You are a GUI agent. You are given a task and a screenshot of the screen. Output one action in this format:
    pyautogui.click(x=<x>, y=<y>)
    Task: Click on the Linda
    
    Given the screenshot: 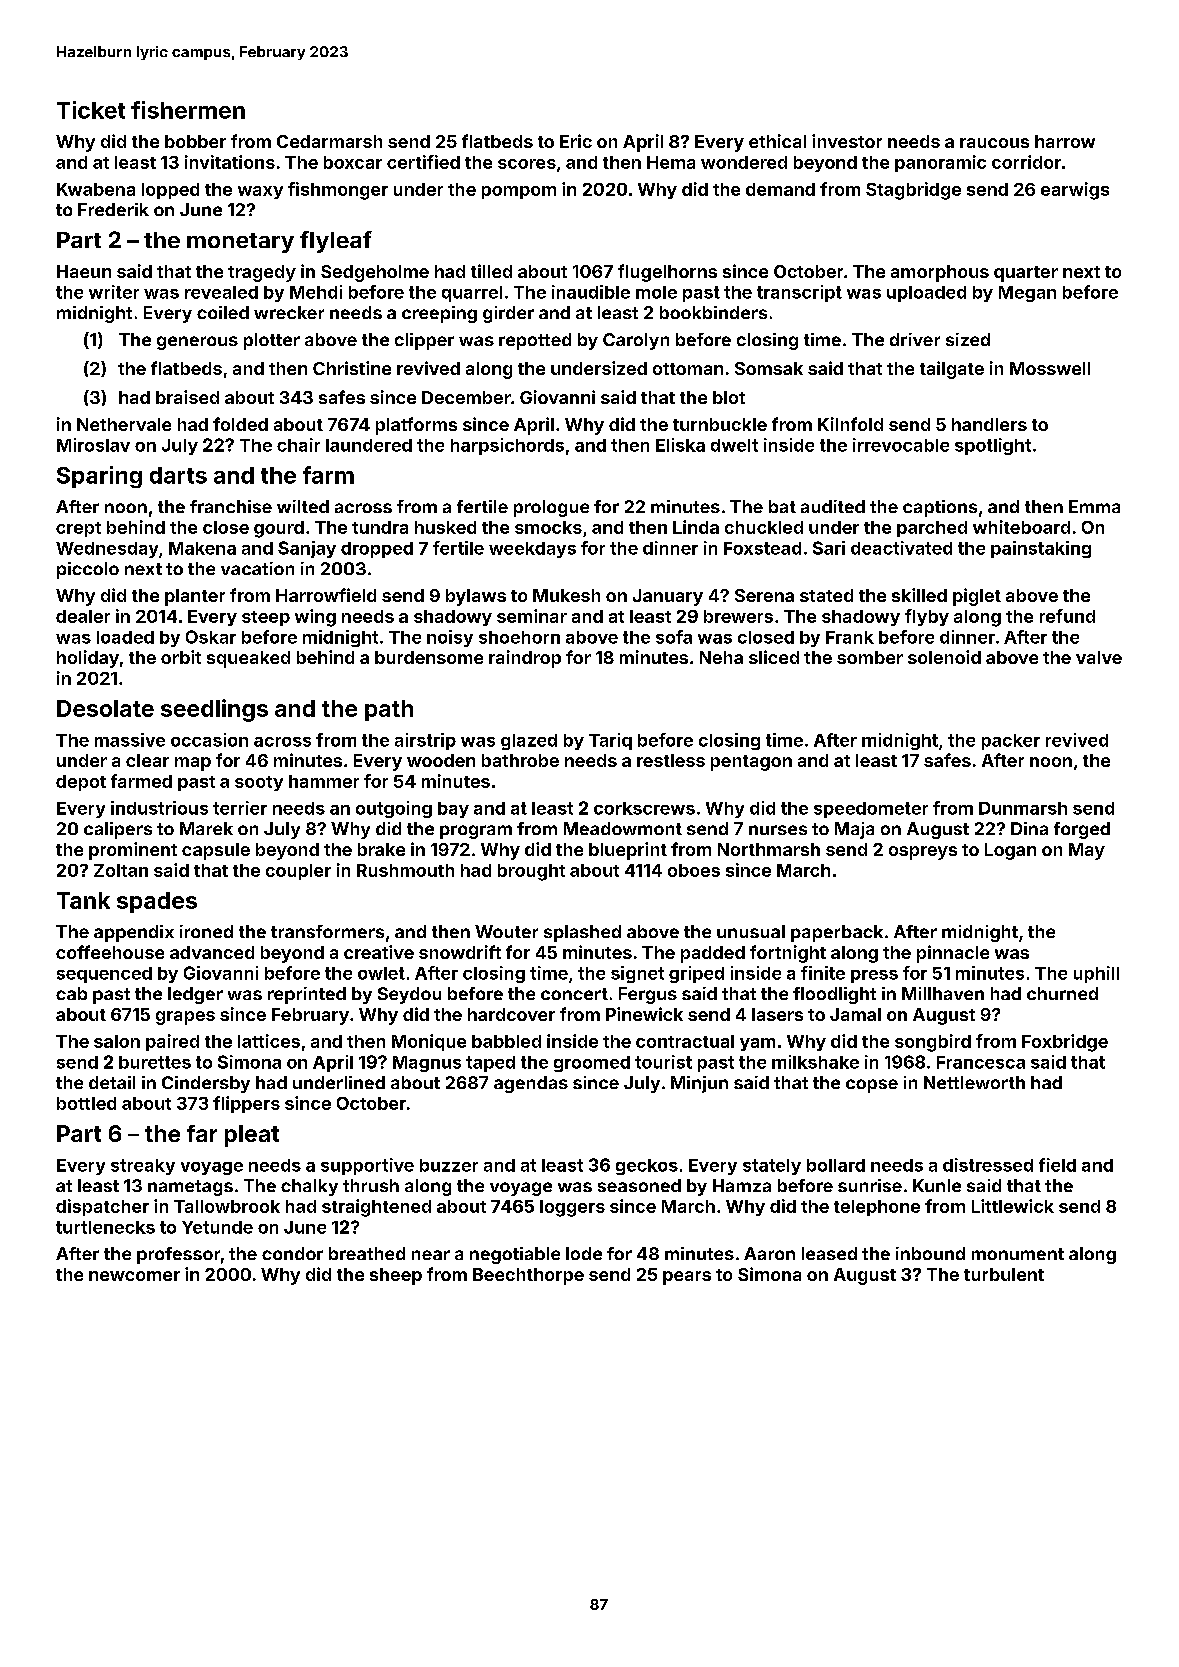 What is the action you would take?
    pyautogui.click(x=696, y=527)
